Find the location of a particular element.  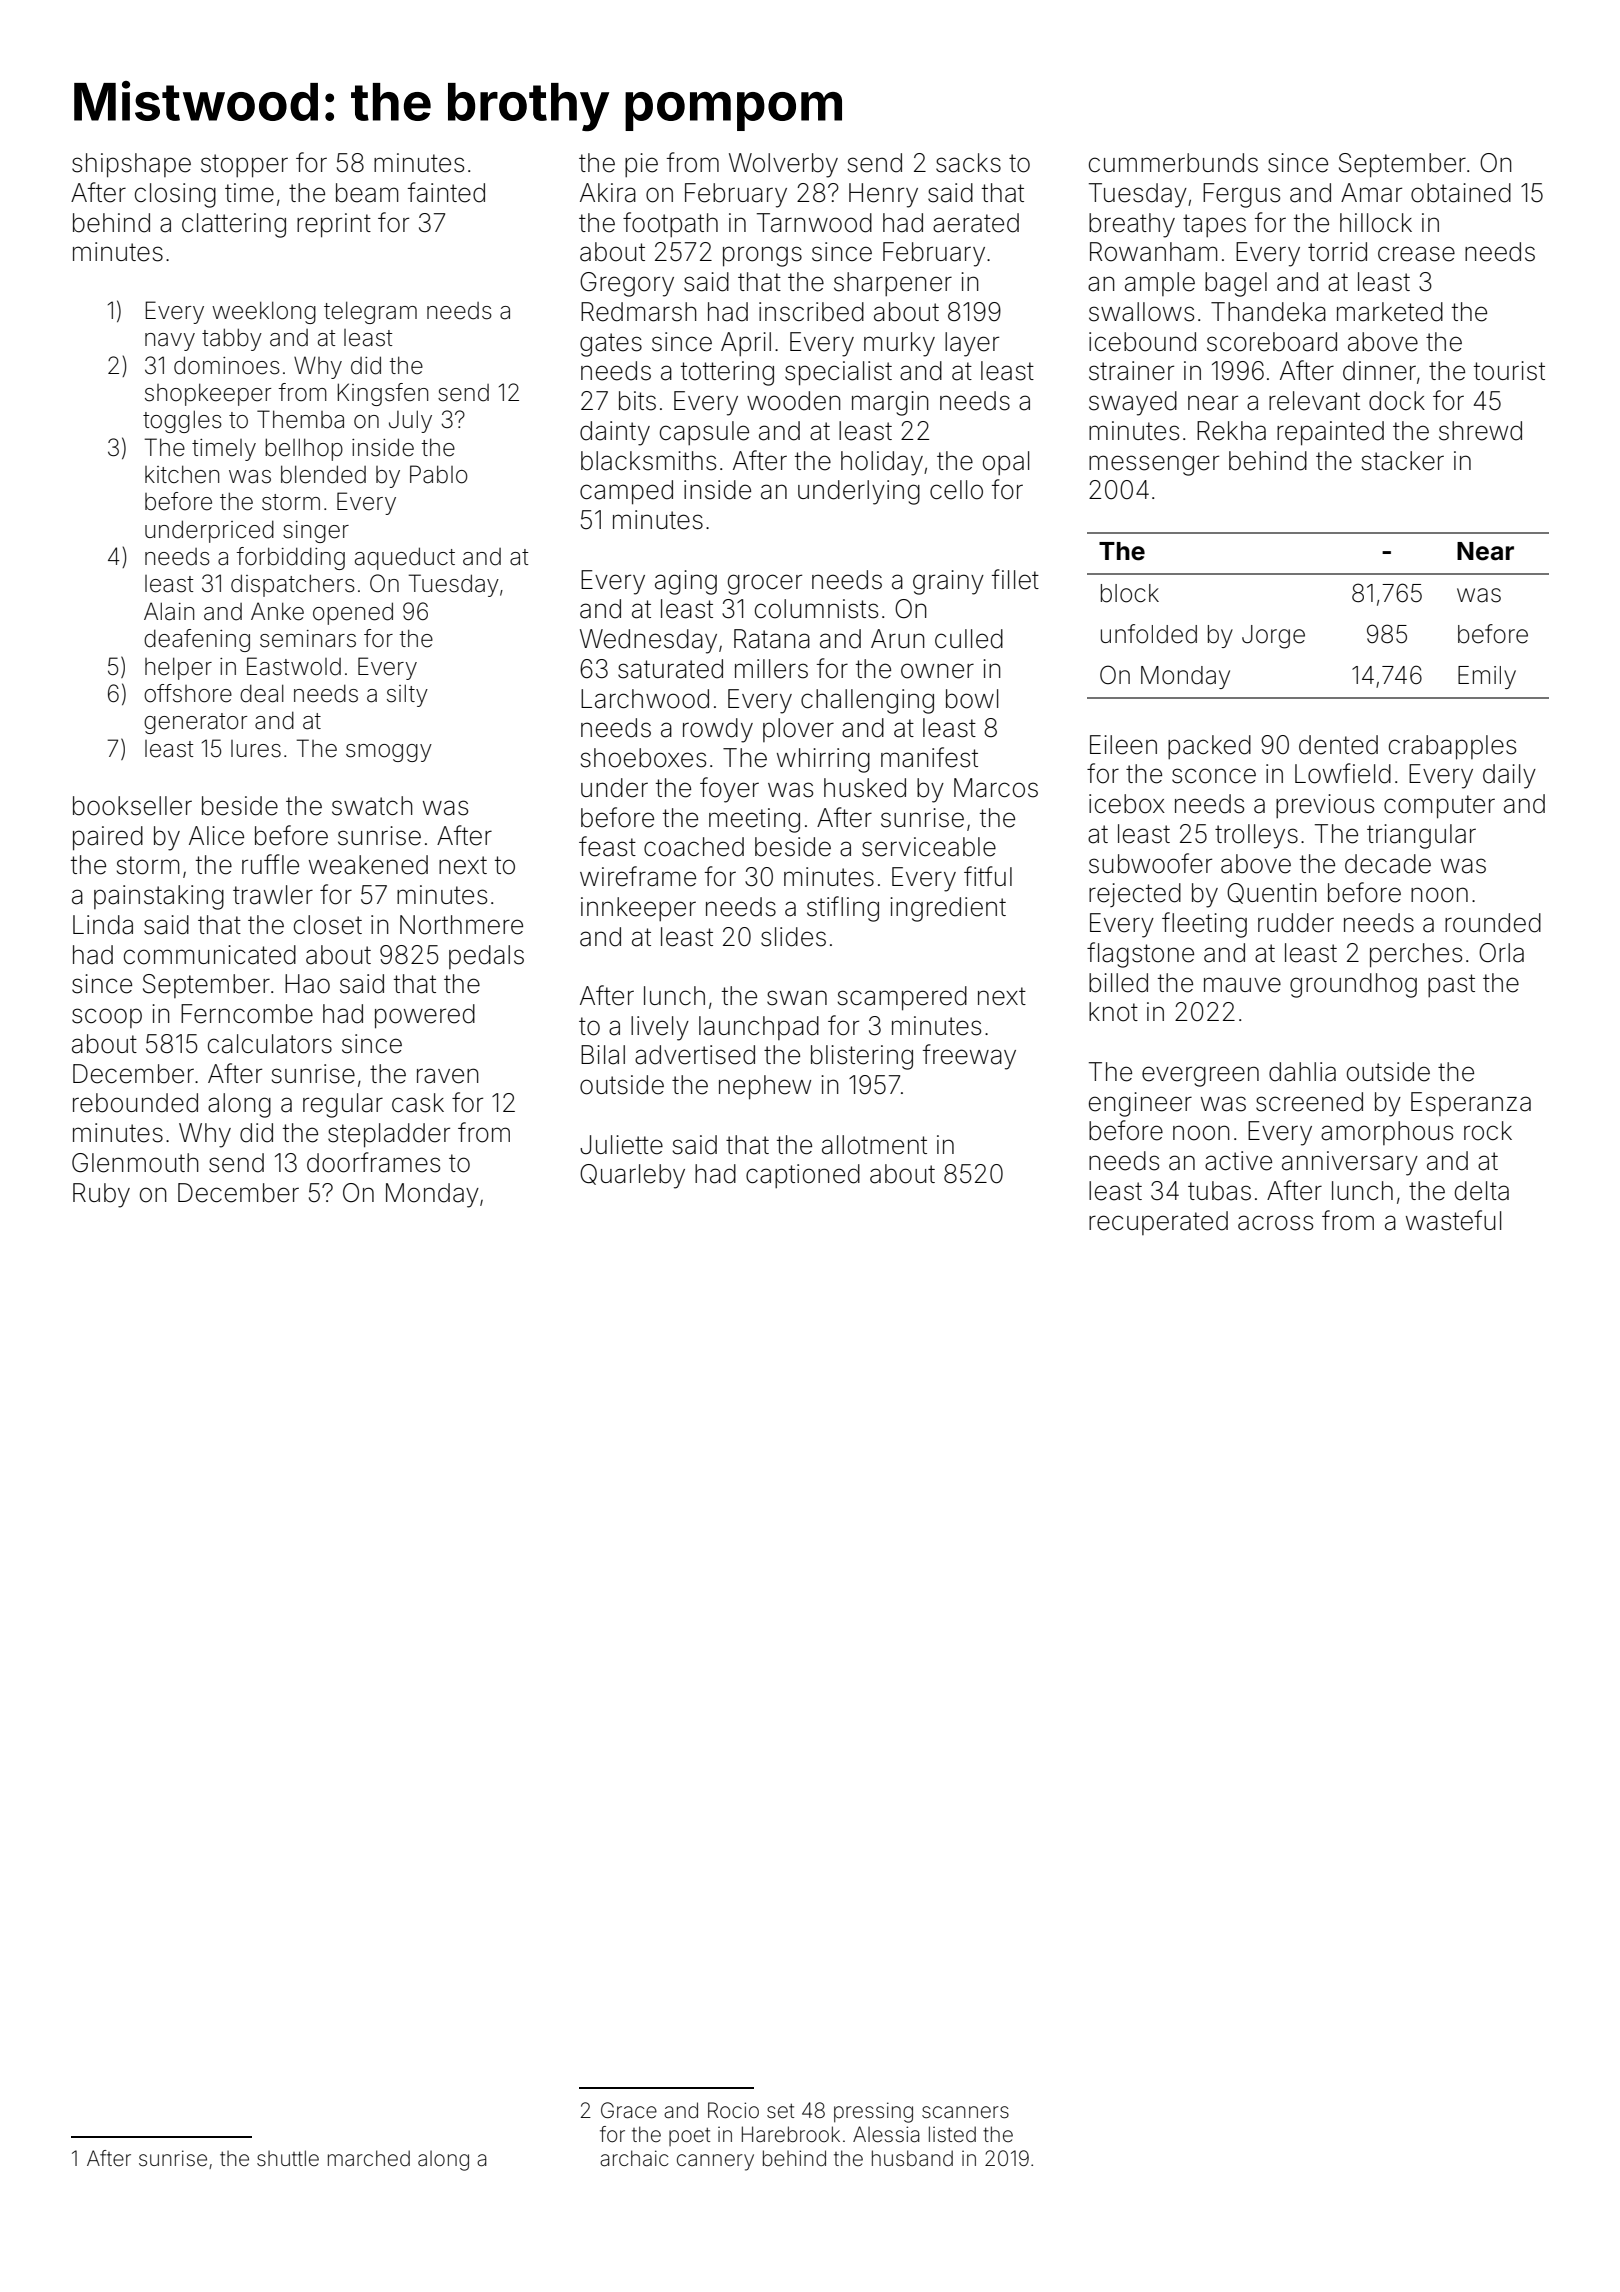

obtained is located at coordinates (1461, 193).
